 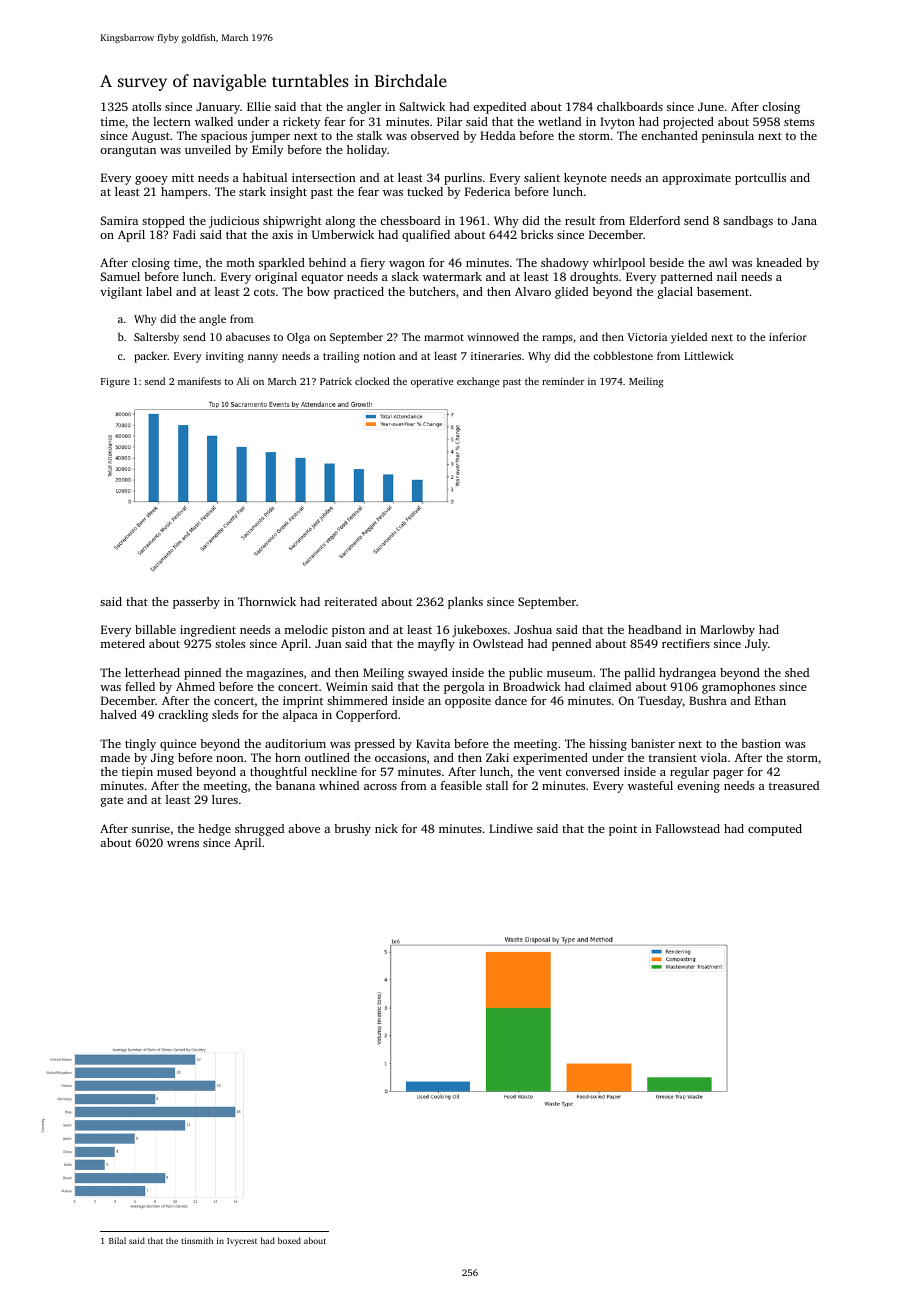 What do you see at coordinates (499, 108) in the document?
I see `expedited` at bounding box center [499, 108].
